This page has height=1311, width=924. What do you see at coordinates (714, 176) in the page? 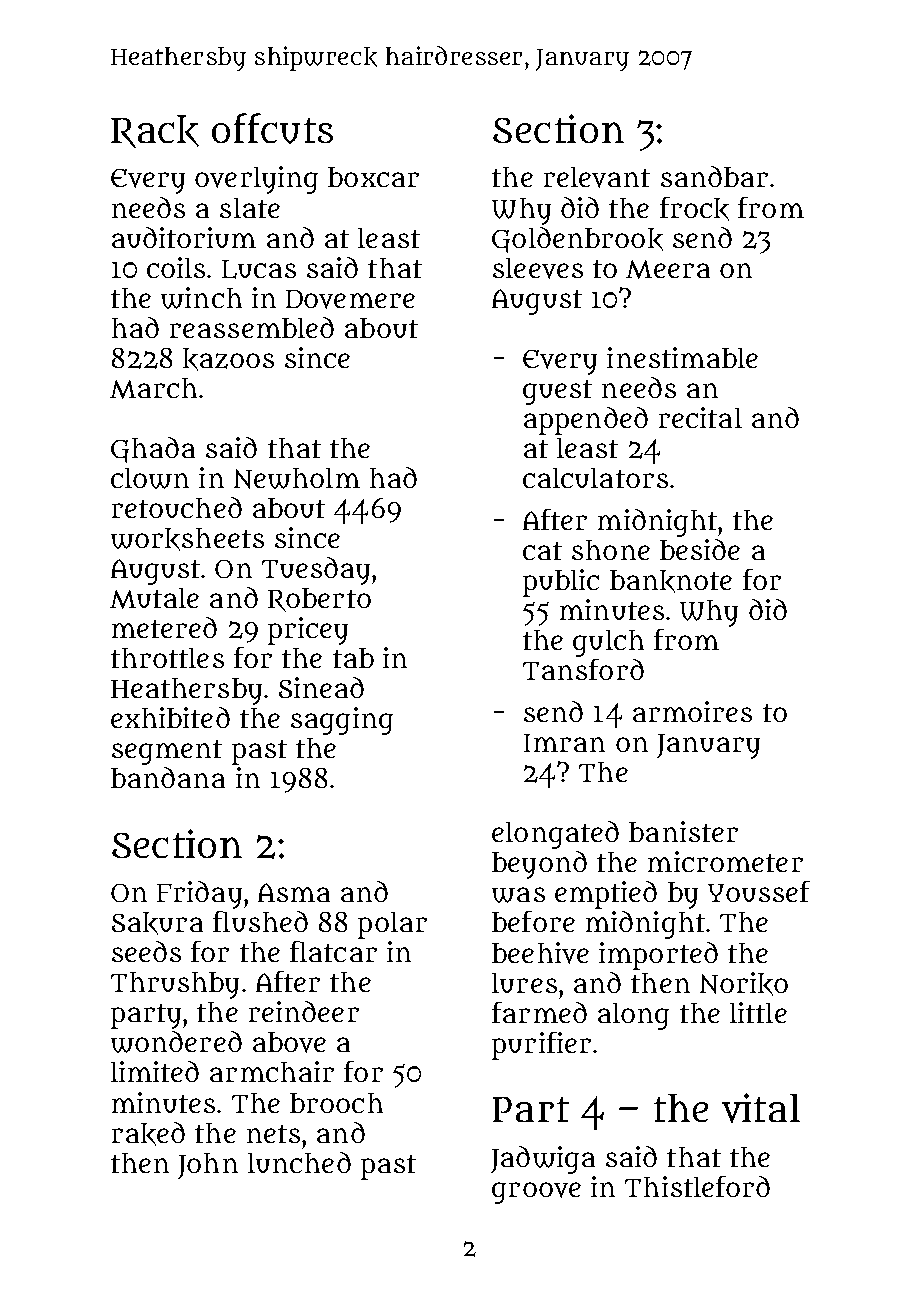
I see `sandbar` at bounding box center [714, 176].
